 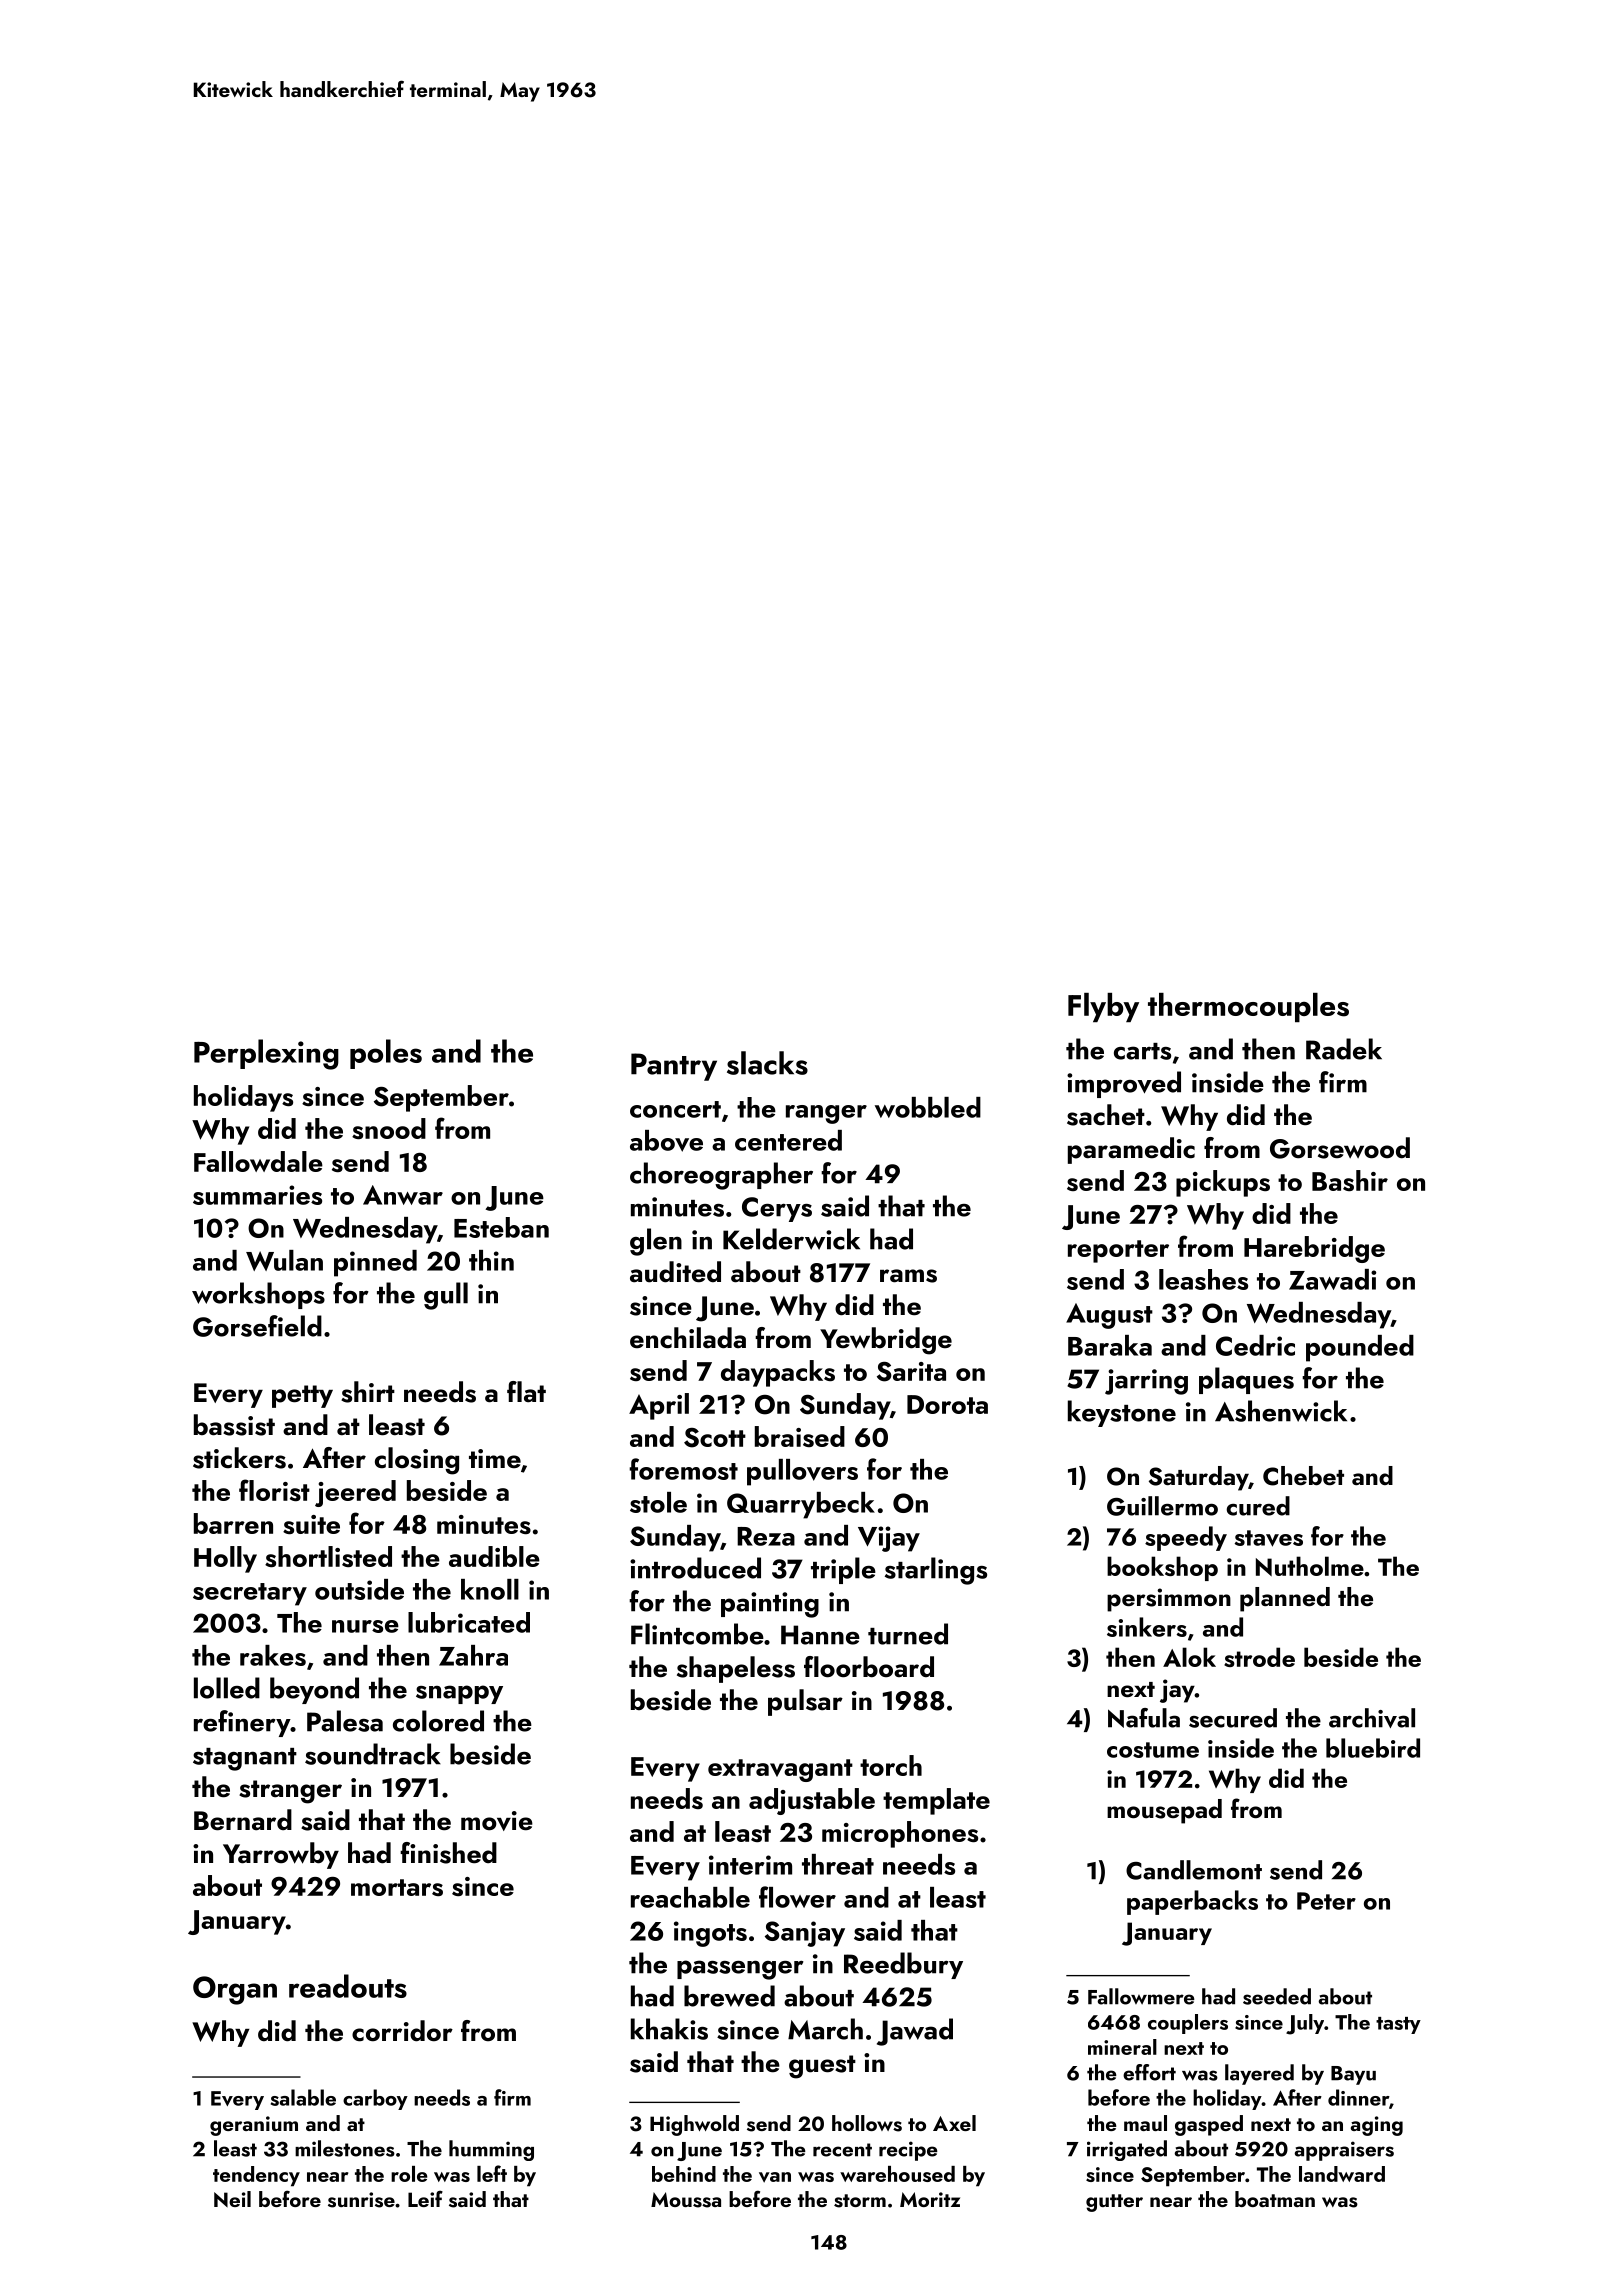 What do you see at coordinates (492, 2173) in the screenshot?
I see `left` at bounding box center [492, 2173].
